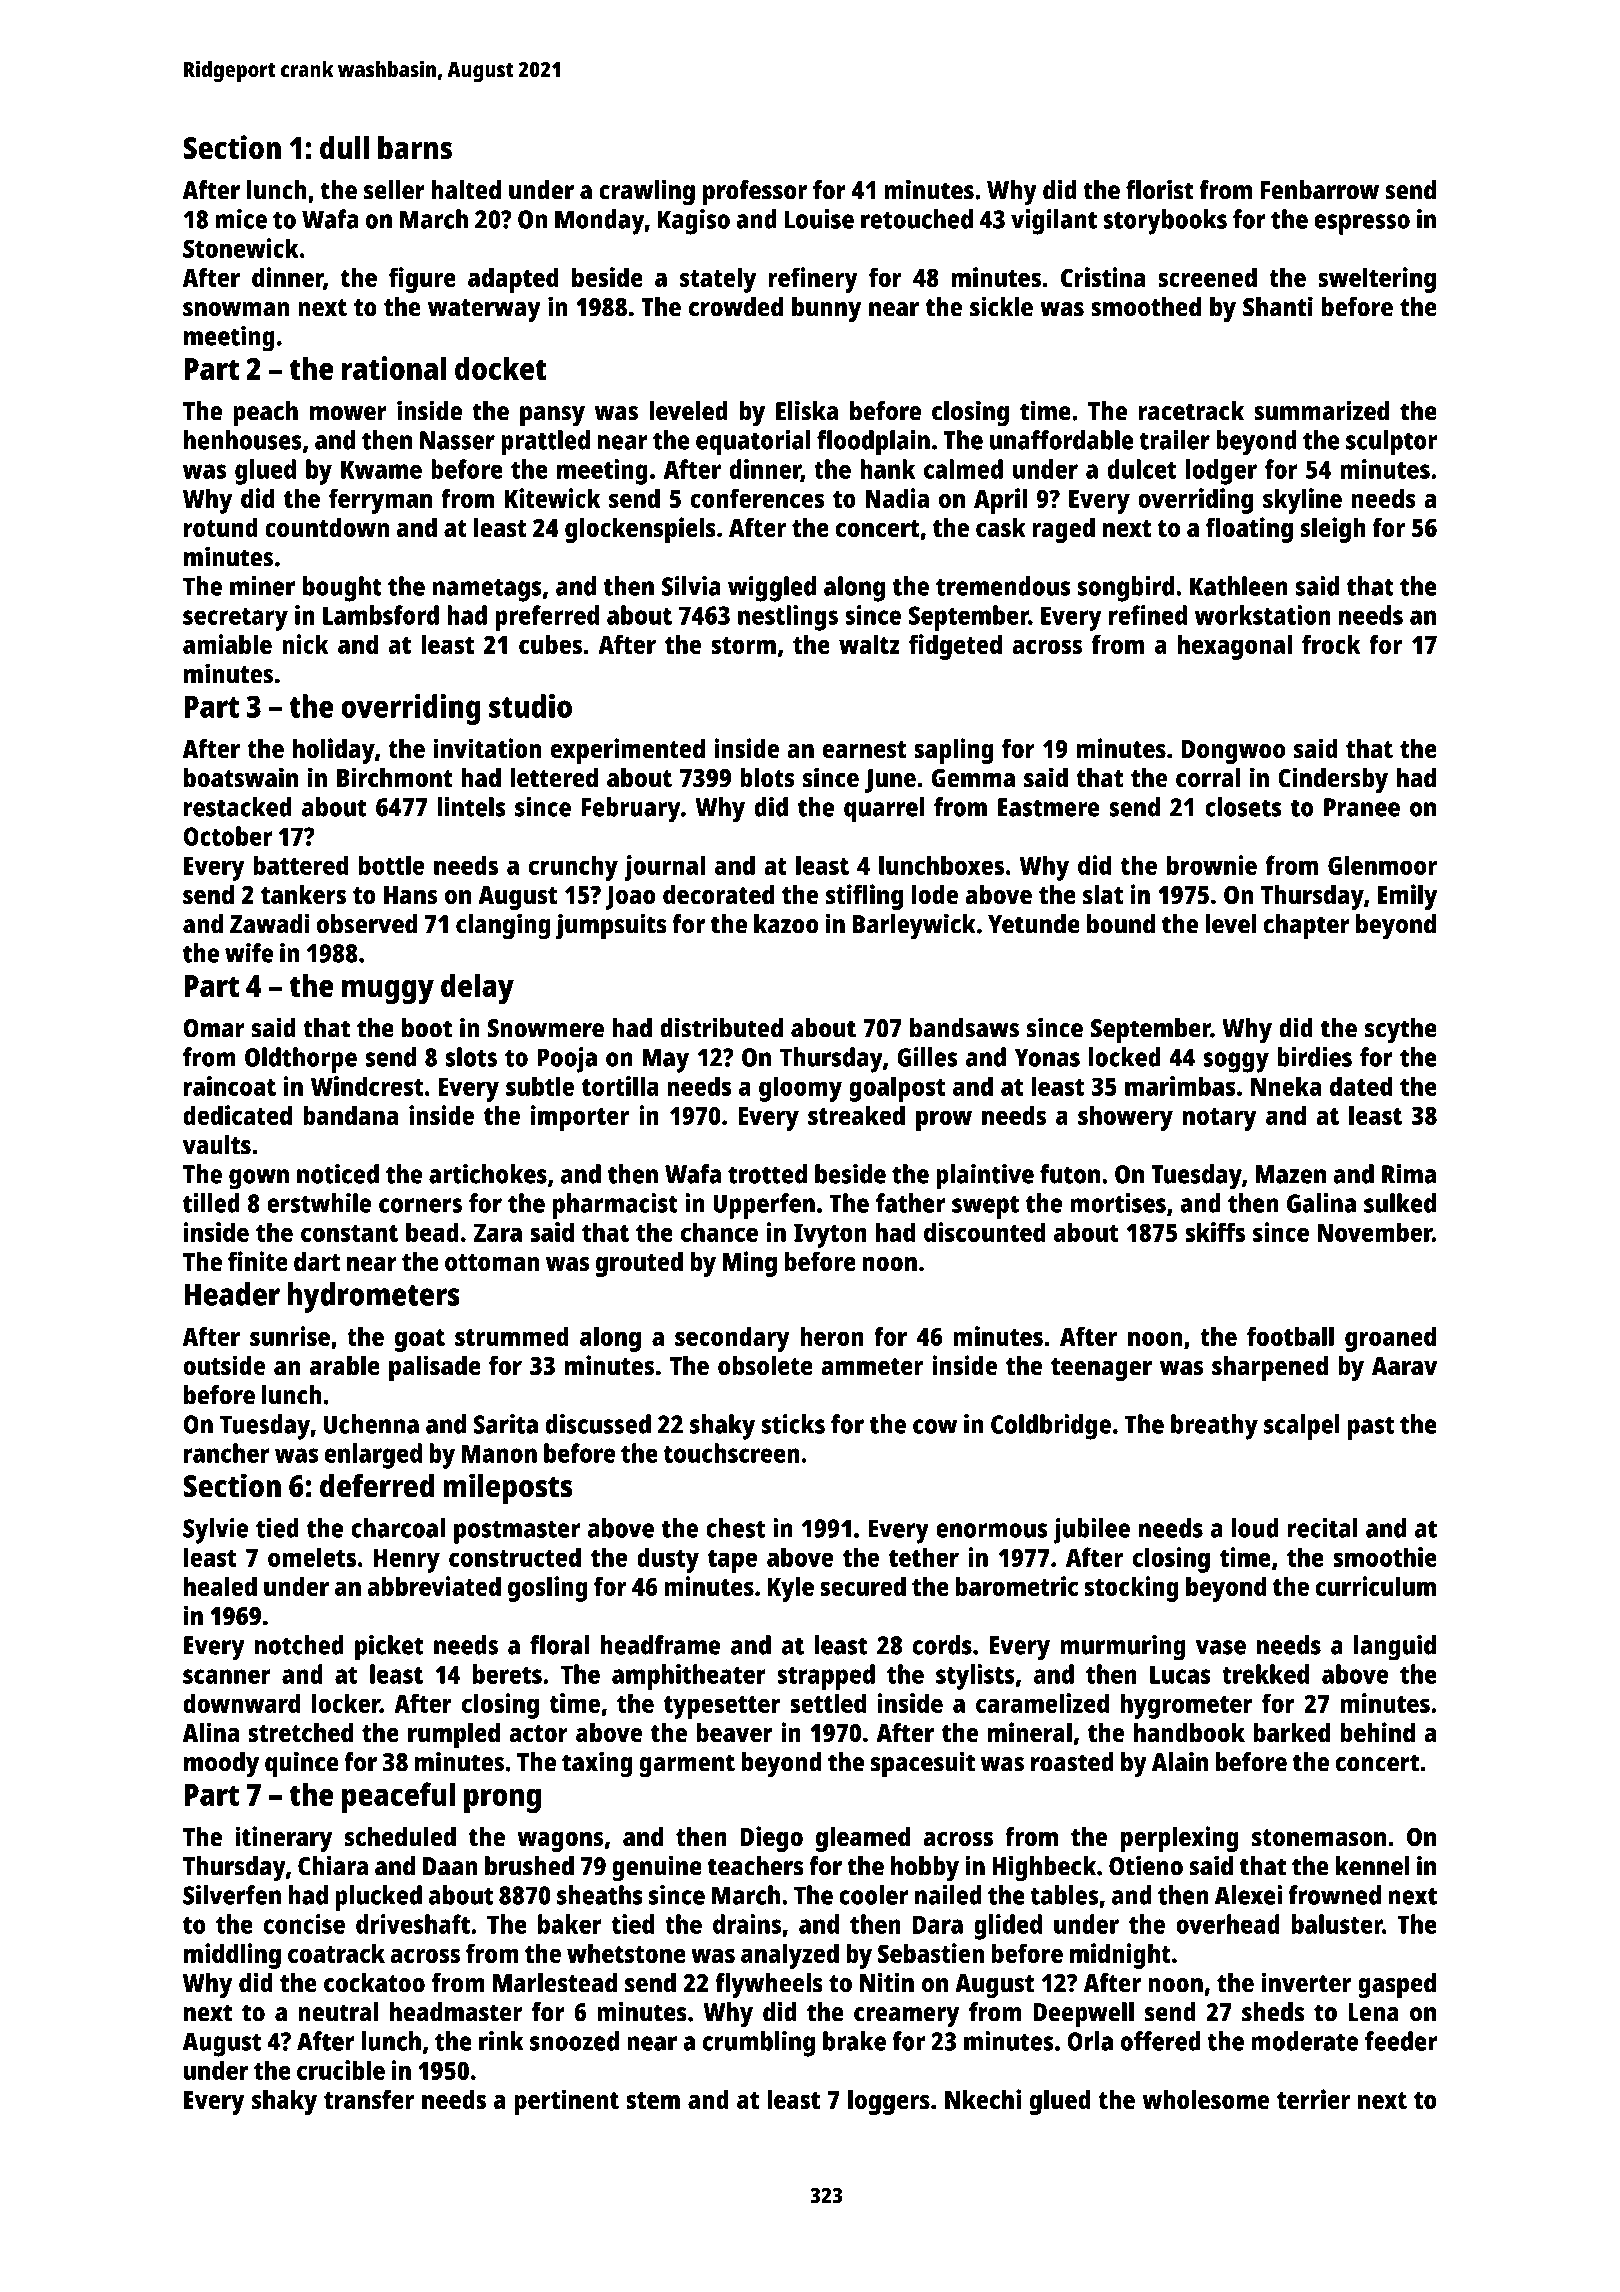 This image has width=1620, height=2292. I want to click on glockenspiels, so click(640, 530).
